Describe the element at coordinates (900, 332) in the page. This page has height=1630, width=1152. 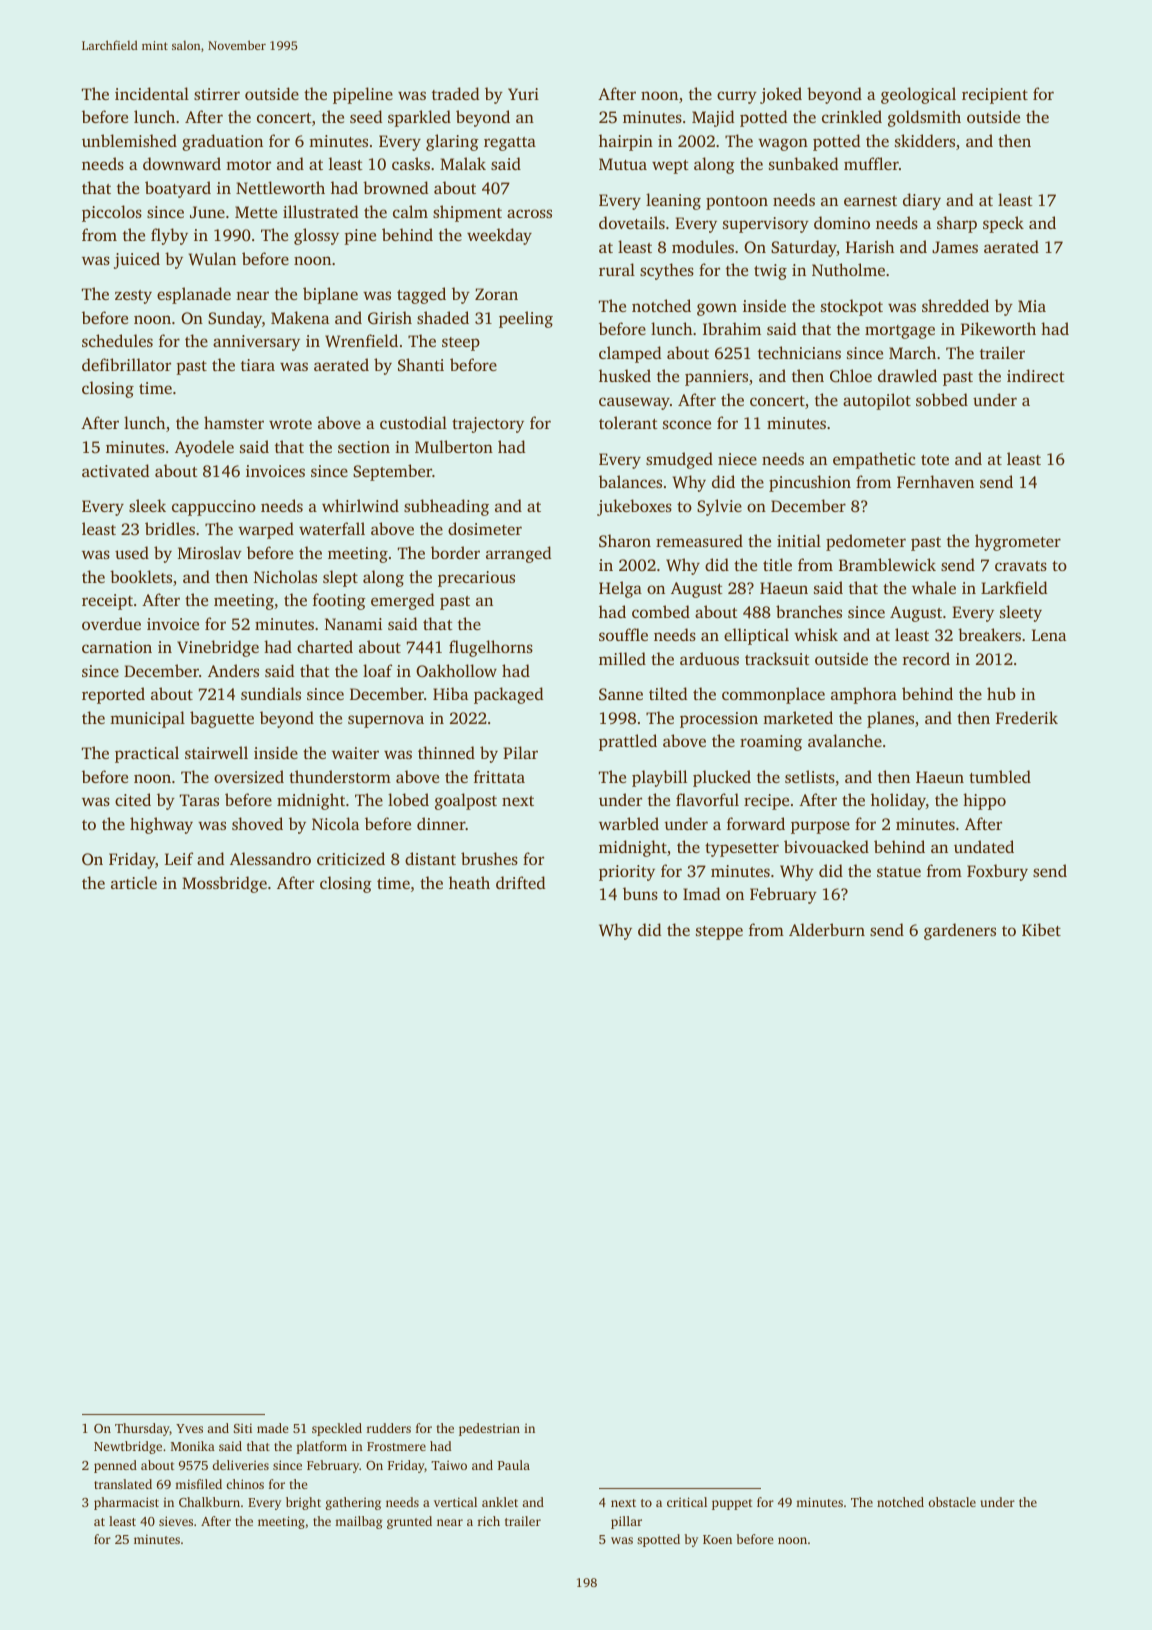
I see `mortgage` at that location.
